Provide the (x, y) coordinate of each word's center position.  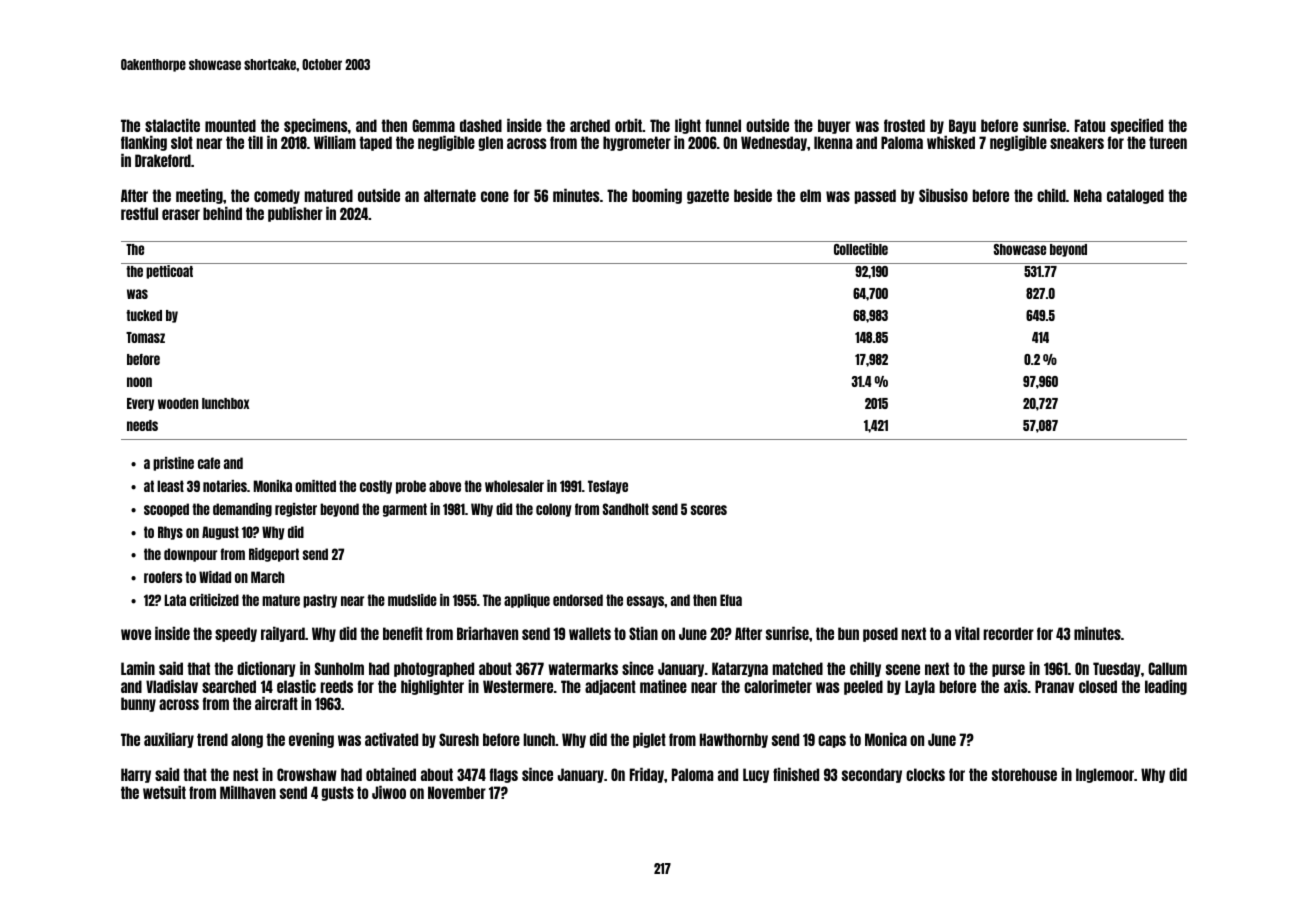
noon (139, 382)
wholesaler (514, 486)
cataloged (1135, 196)
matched (798, 668)
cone (495, 196)
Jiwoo (389, 792)
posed (880, 634)
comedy (277, 196)
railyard (283, 634)
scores (709, 510)
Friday (647, 775)
